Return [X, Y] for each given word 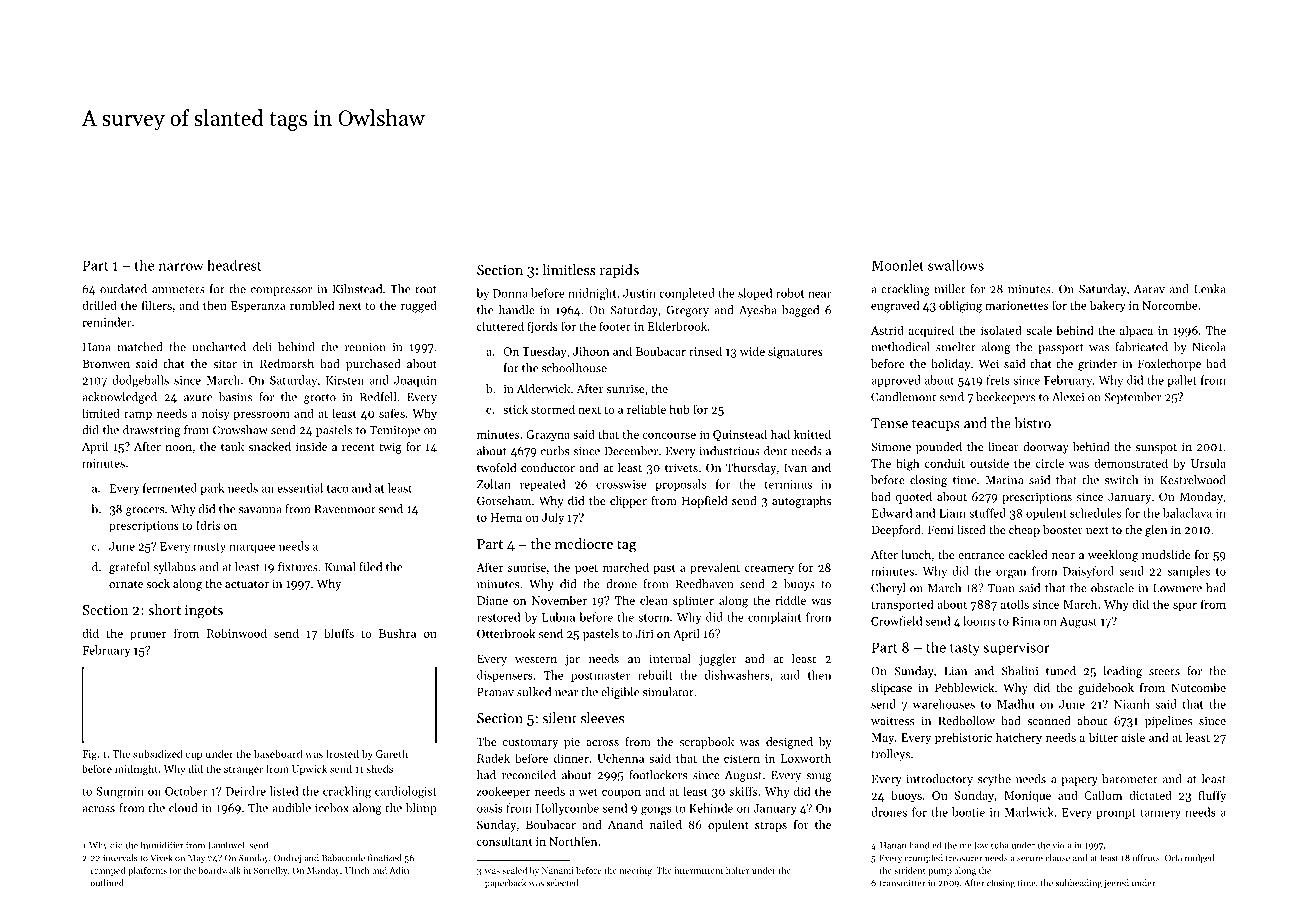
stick [515, 409]
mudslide [1166, 554]
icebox [332, 808]
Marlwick [1029, 812]
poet [586, 569]
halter [737, 870]
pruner [148, 636]
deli [262, 347]
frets [998, 380]
